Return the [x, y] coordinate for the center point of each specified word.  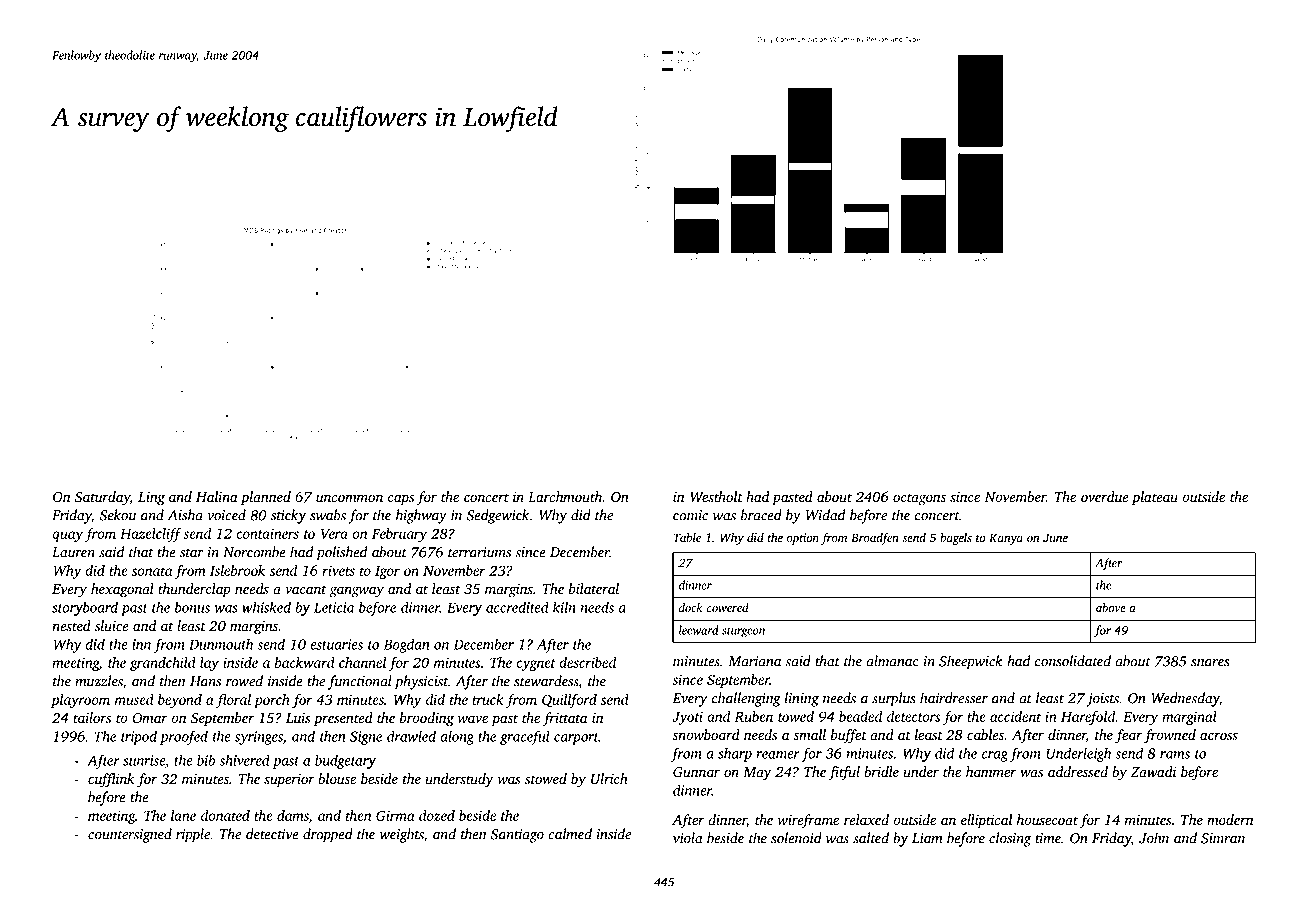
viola [688, 838]
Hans [205, 681]
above [1111, 607]
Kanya [1006, 539]
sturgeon [743, 632]
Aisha [185, 515]
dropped [328, 835]
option [803, 539]
